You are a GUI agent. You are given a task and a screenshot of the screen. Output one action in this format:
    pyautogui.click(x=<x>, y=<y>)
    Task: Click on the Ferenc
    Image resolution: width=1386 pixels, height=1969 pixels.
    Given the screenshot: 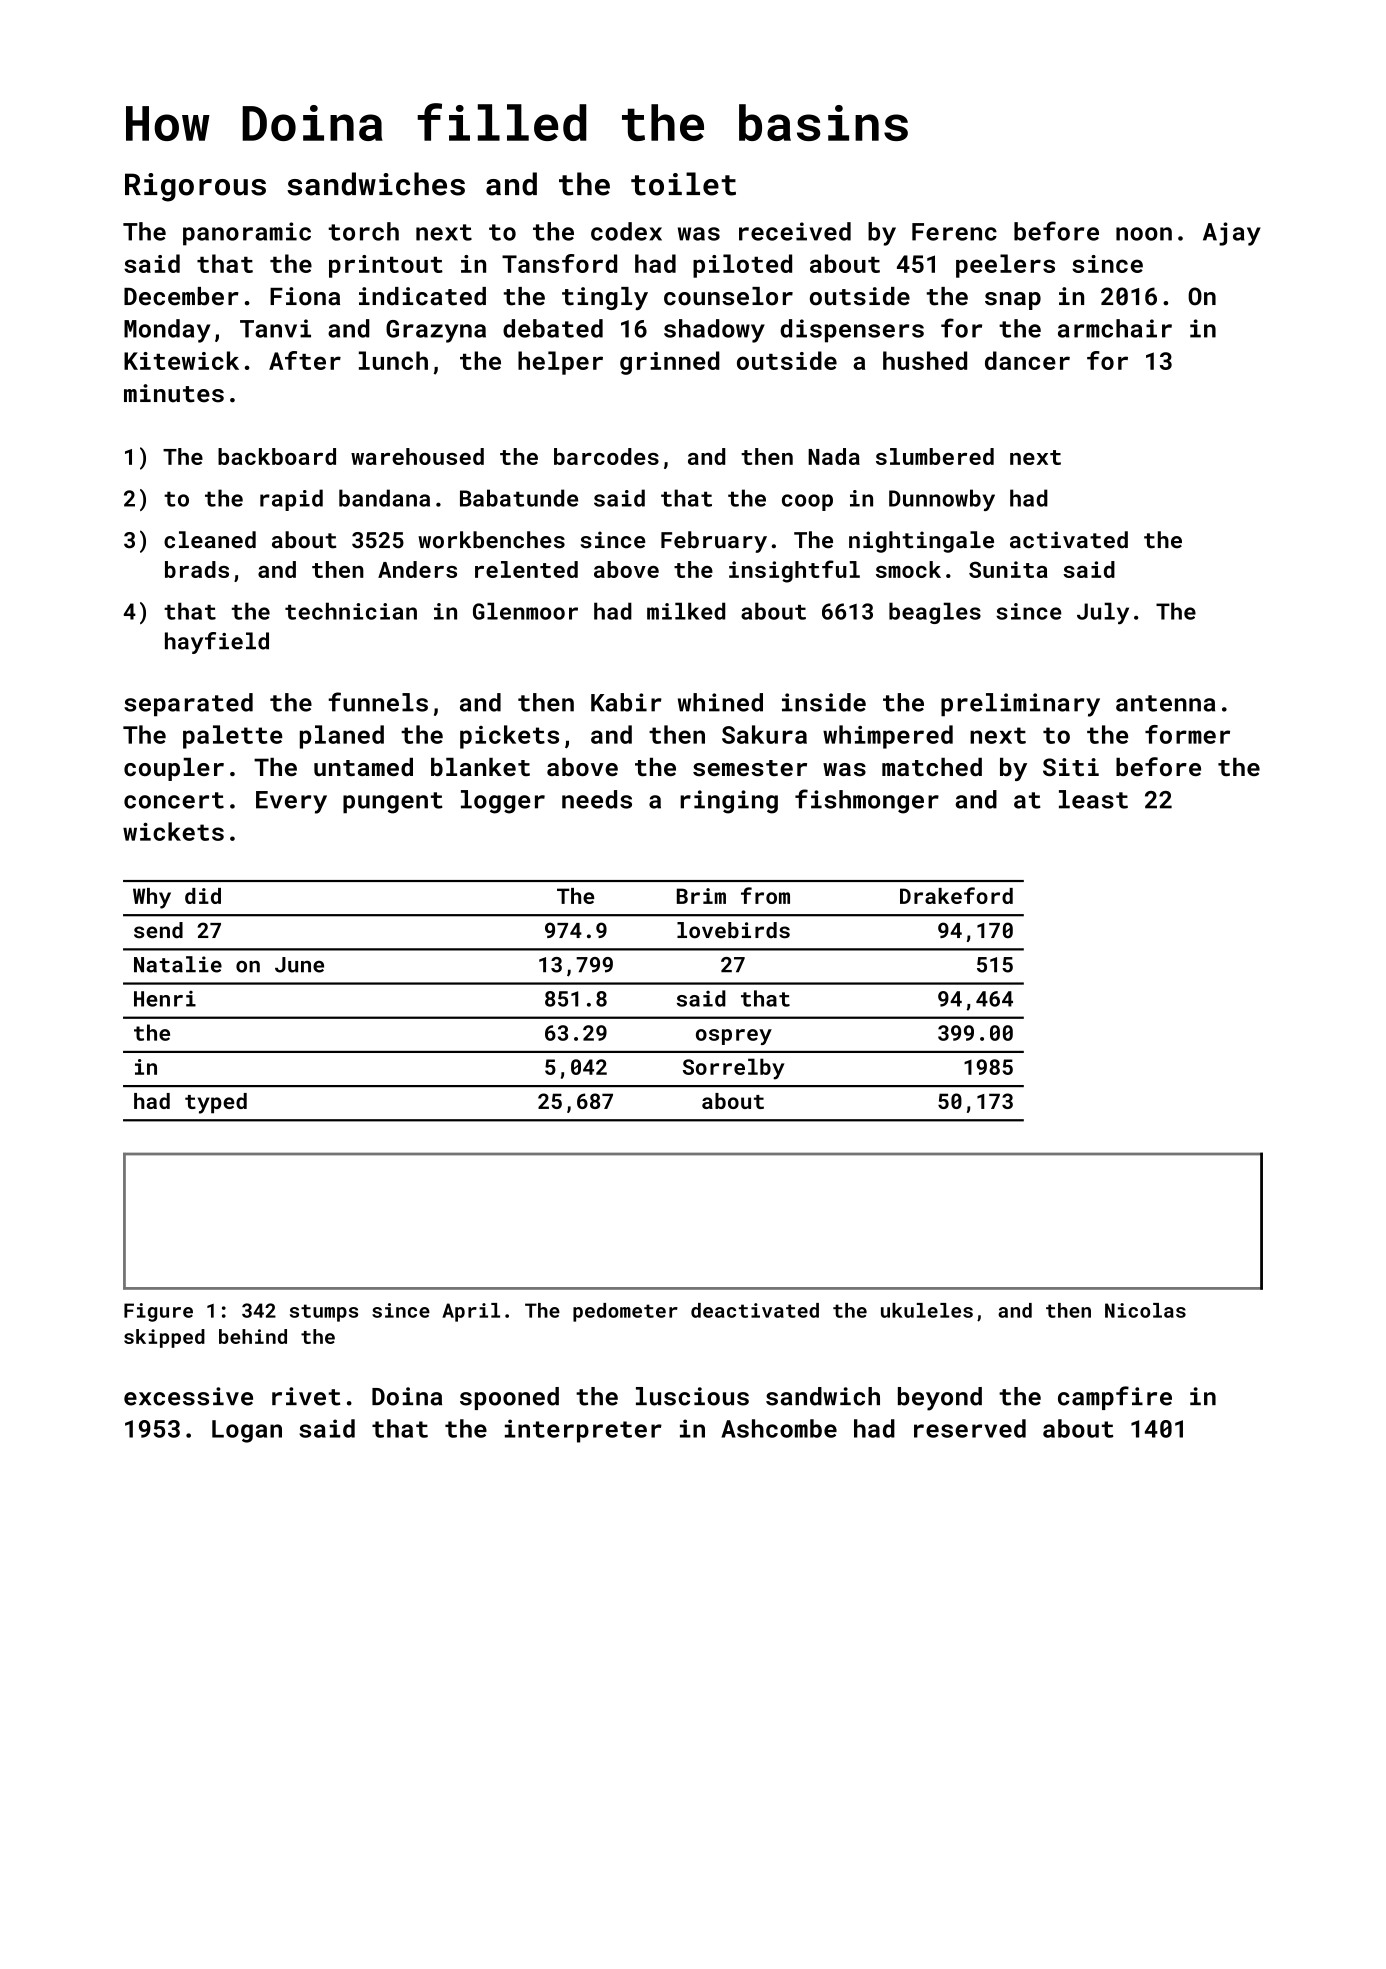 What is the action you would take?
    pyautogui.click(x=954, y=232)
